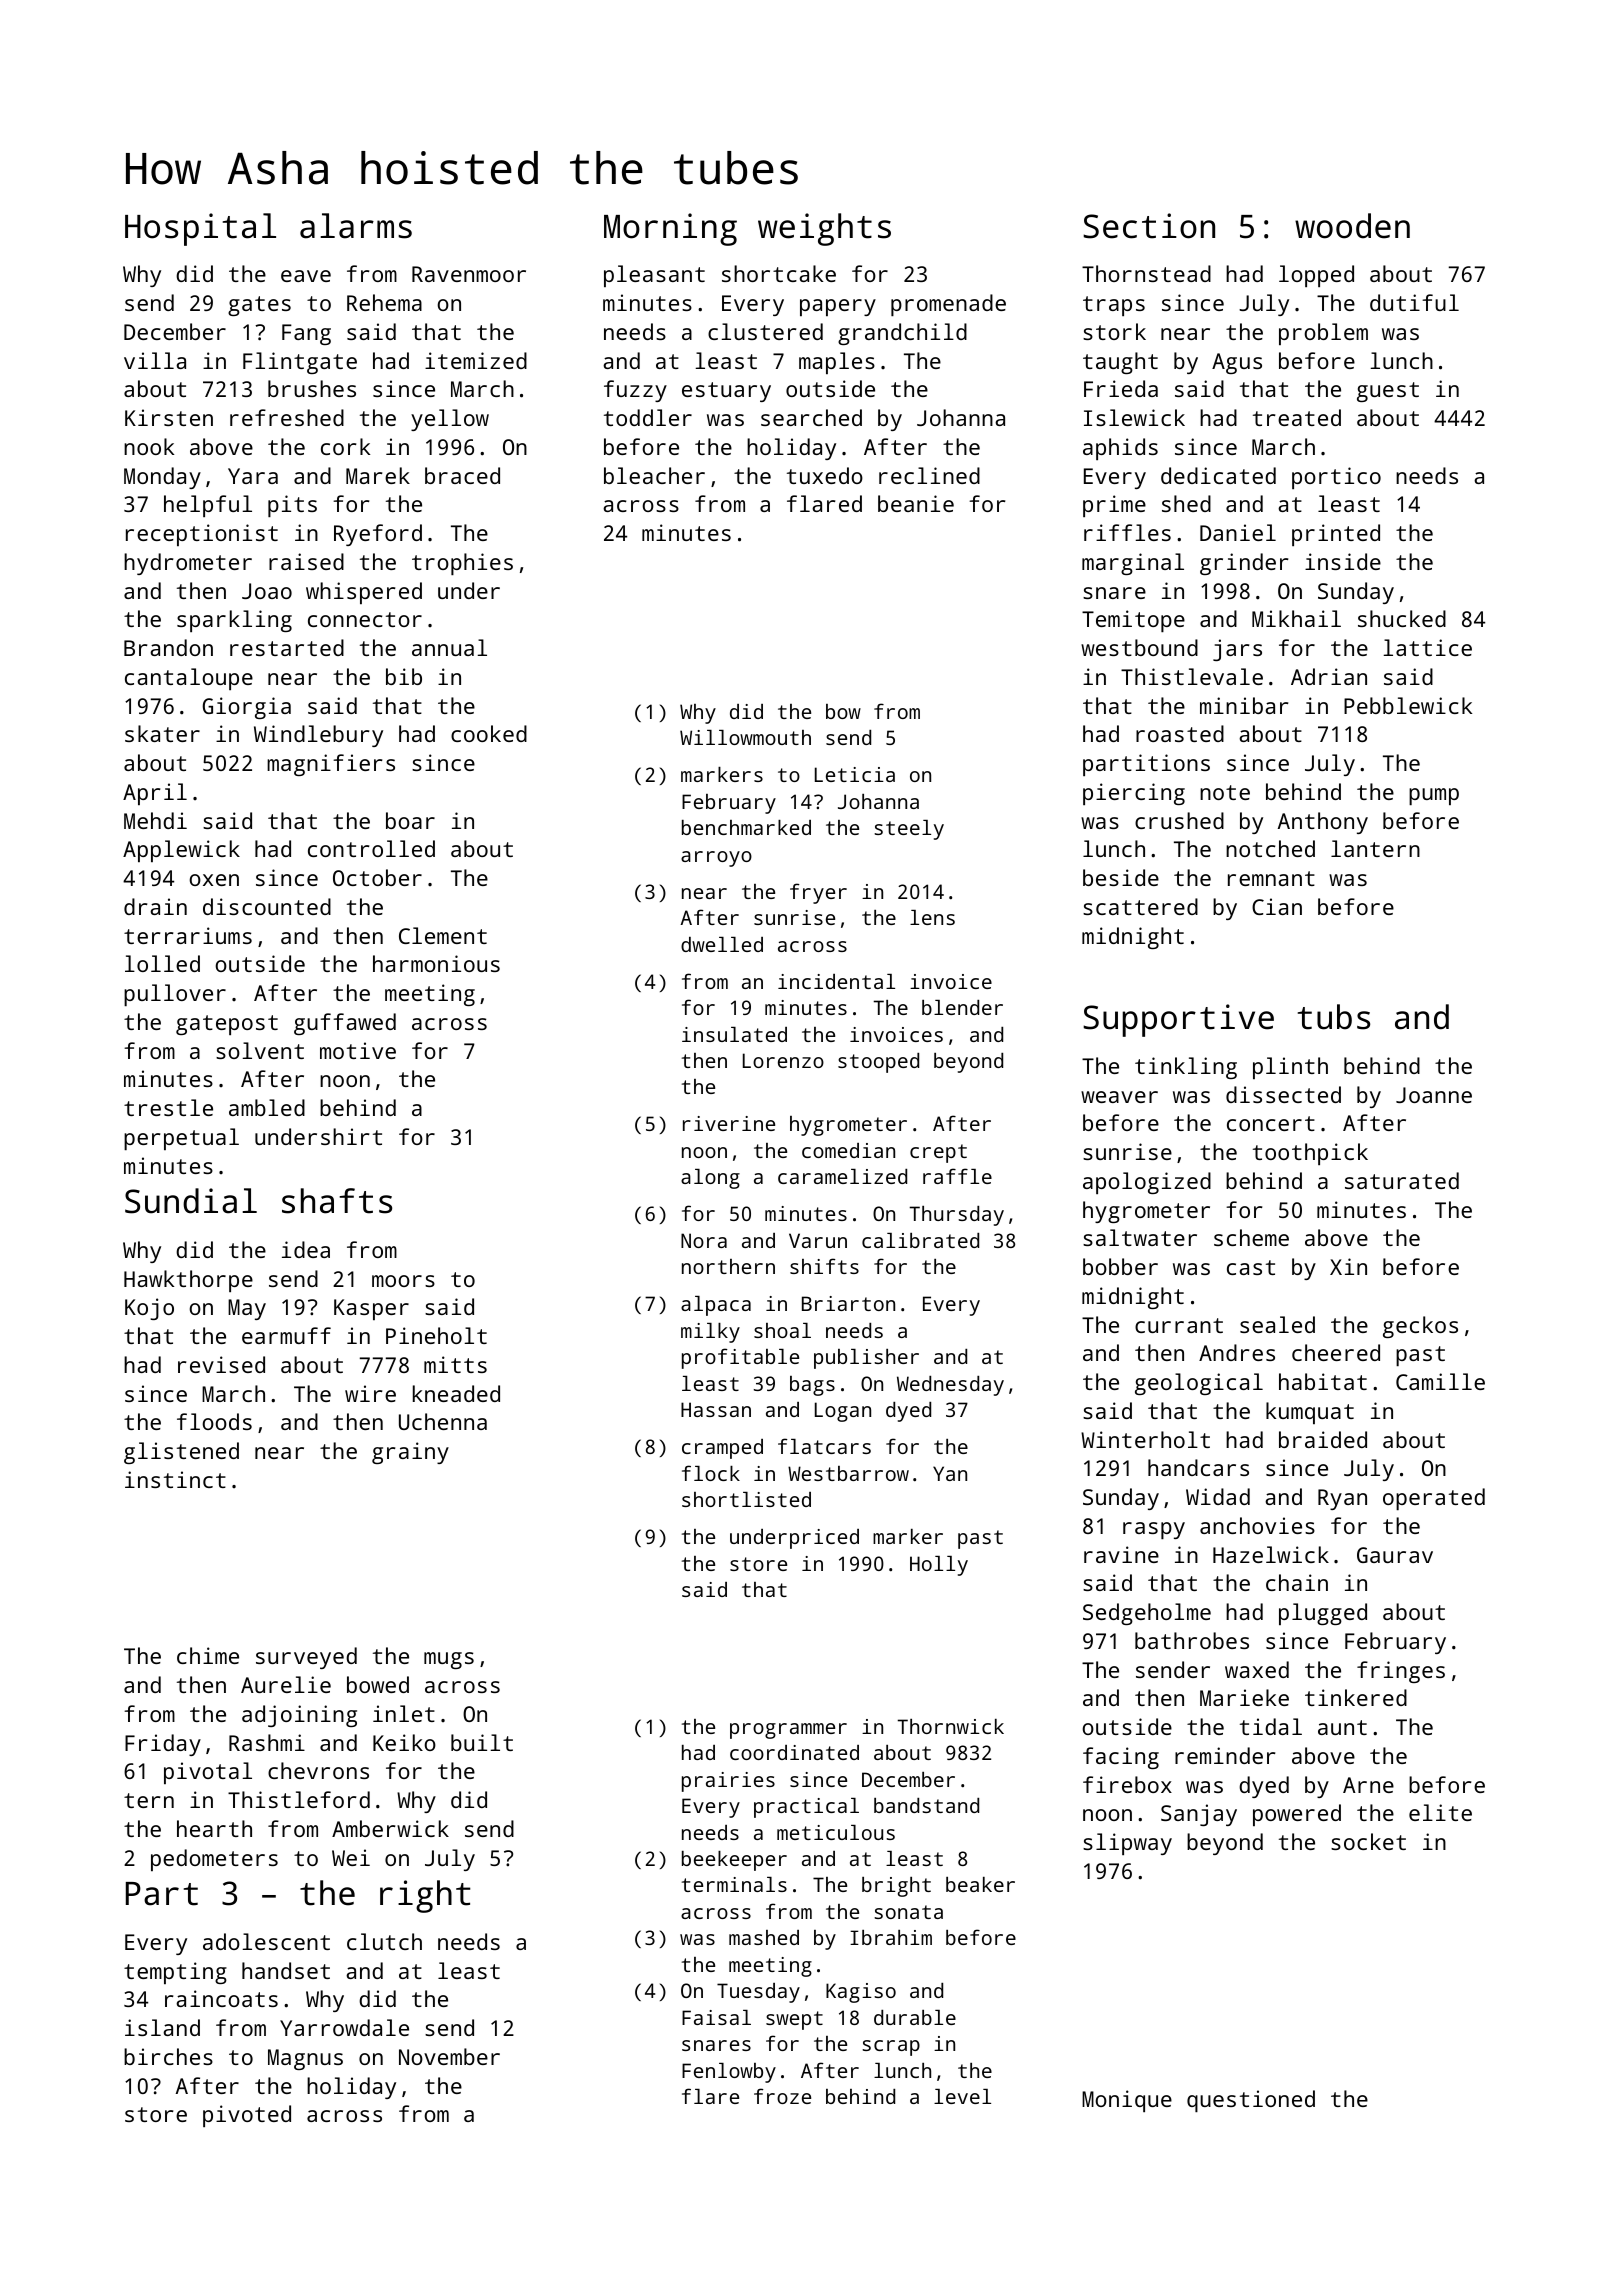 This image has width=1620, height=2292. Describe the element at coordinates (1420, 1327) in the image. I see `geckos` at that location.
